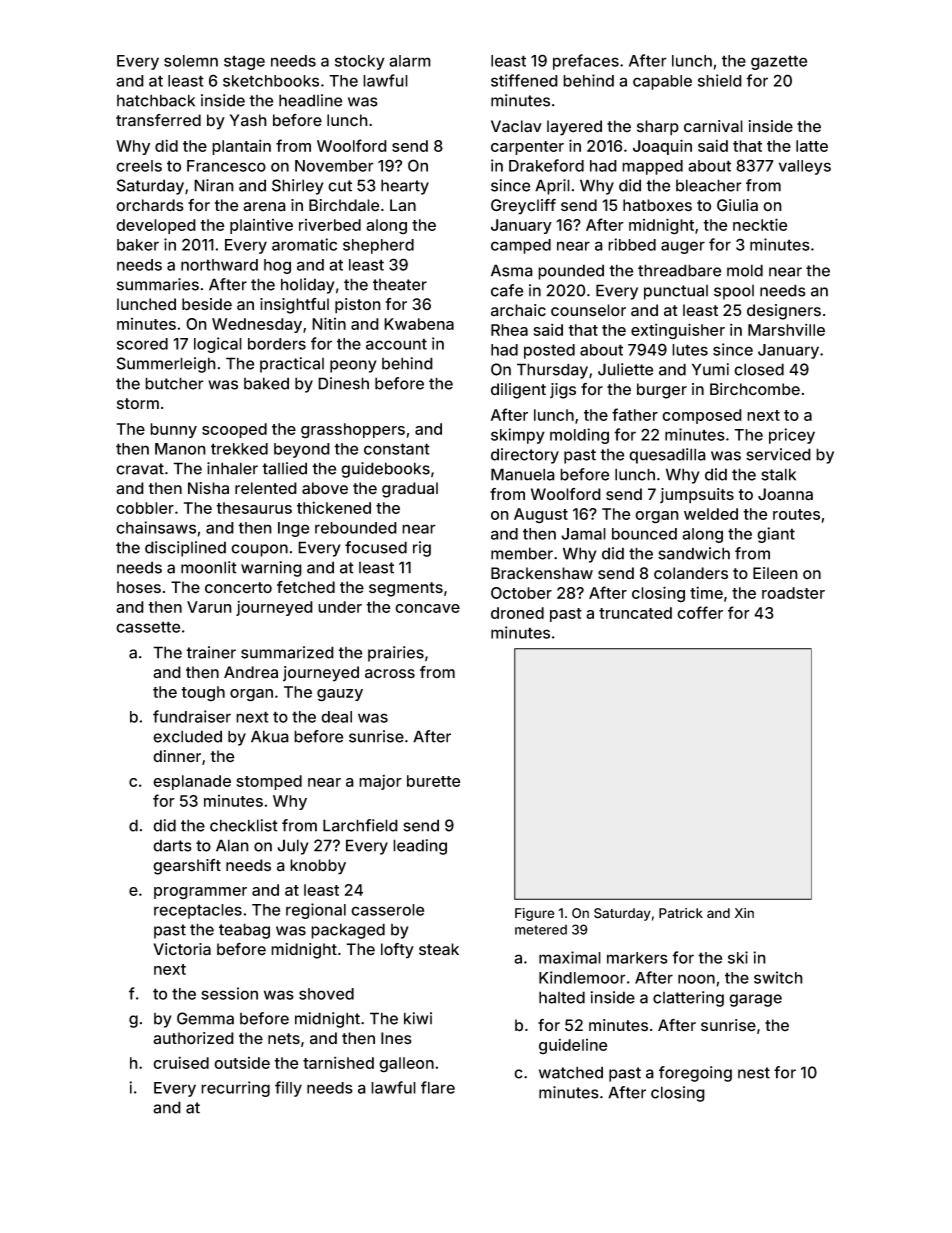  I want to click on necktie, so click(760, 224).
